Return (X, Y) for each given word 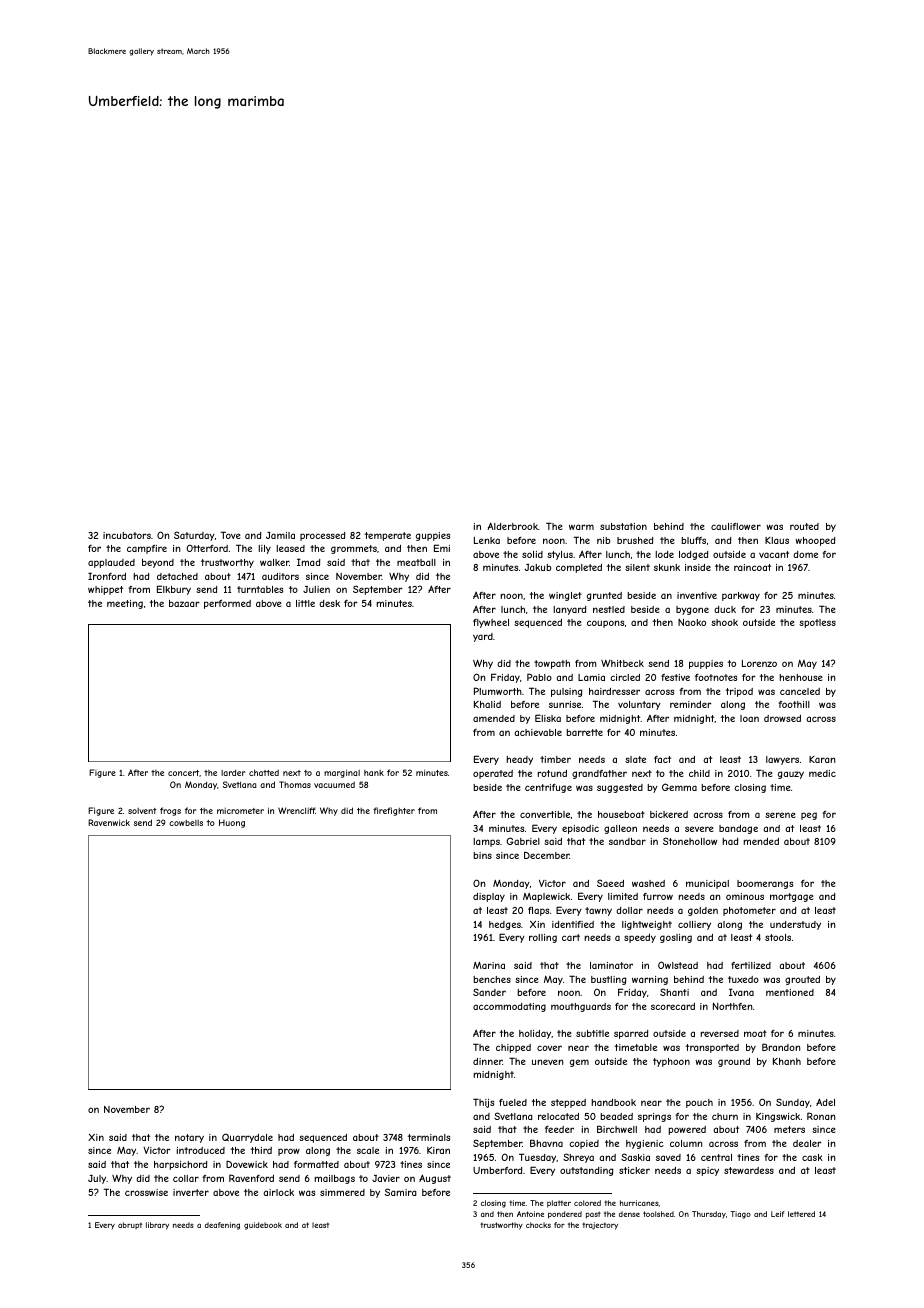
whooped (815, 541)
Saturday (194, 536)
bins (482, 855)
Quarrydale (247, 1138)
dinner (488, 1061)
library (157, 1226)
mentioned (790, 992)
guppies (433, 536)
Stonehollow (690, 841)
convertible (545, 814)
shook (724, 622)
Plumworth (498, 691)
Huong (232, 823)
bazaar (184, 603)
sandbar (627, 841)
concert (184, 773)
